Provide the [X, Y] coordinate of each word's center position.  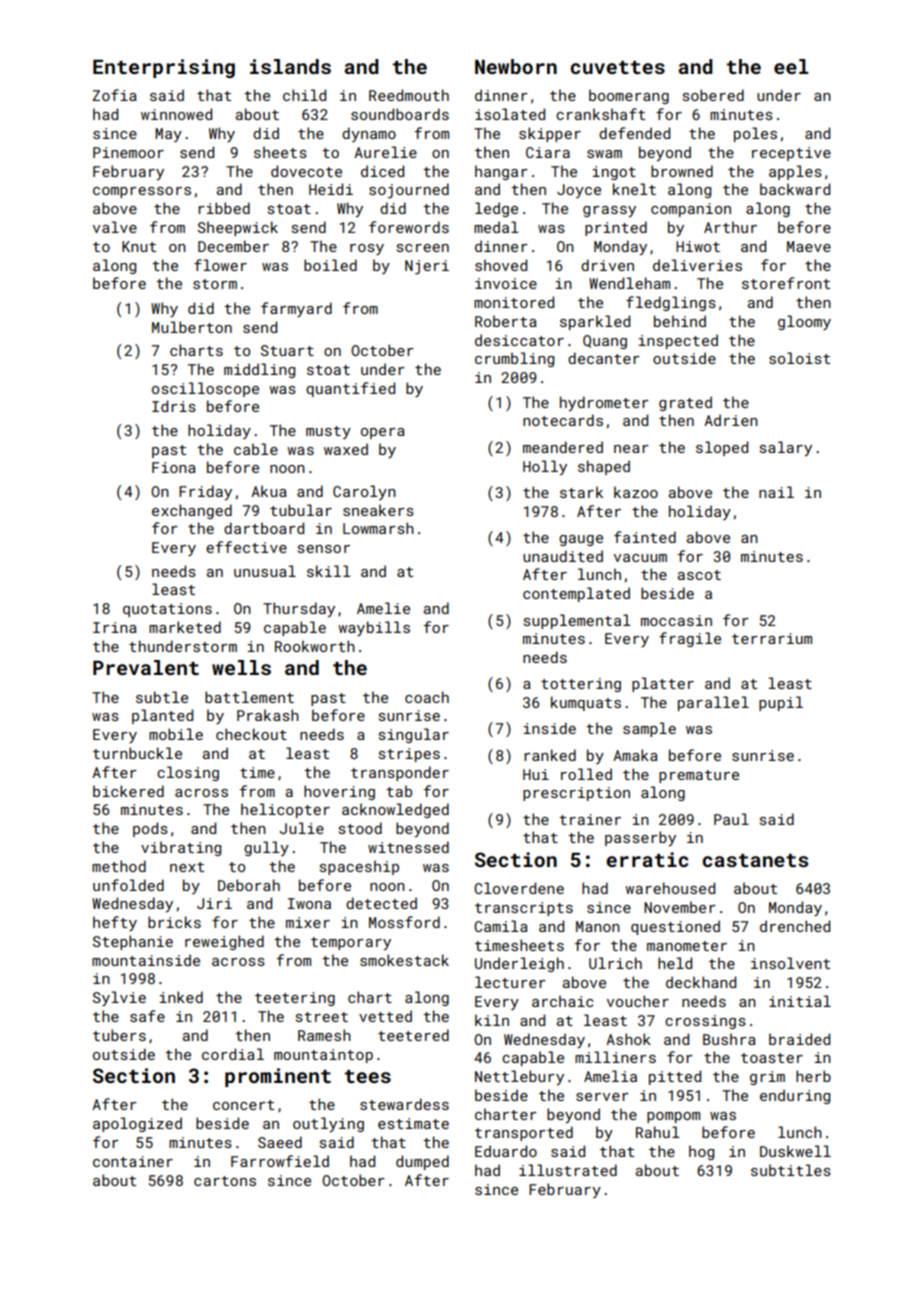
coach [427, 697]
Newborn [516, 66]
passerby [640, 838]
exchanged [192, 511]
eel [791, 66]
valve [115, 227]
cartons [225, 1181]
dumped [422, 1162]
